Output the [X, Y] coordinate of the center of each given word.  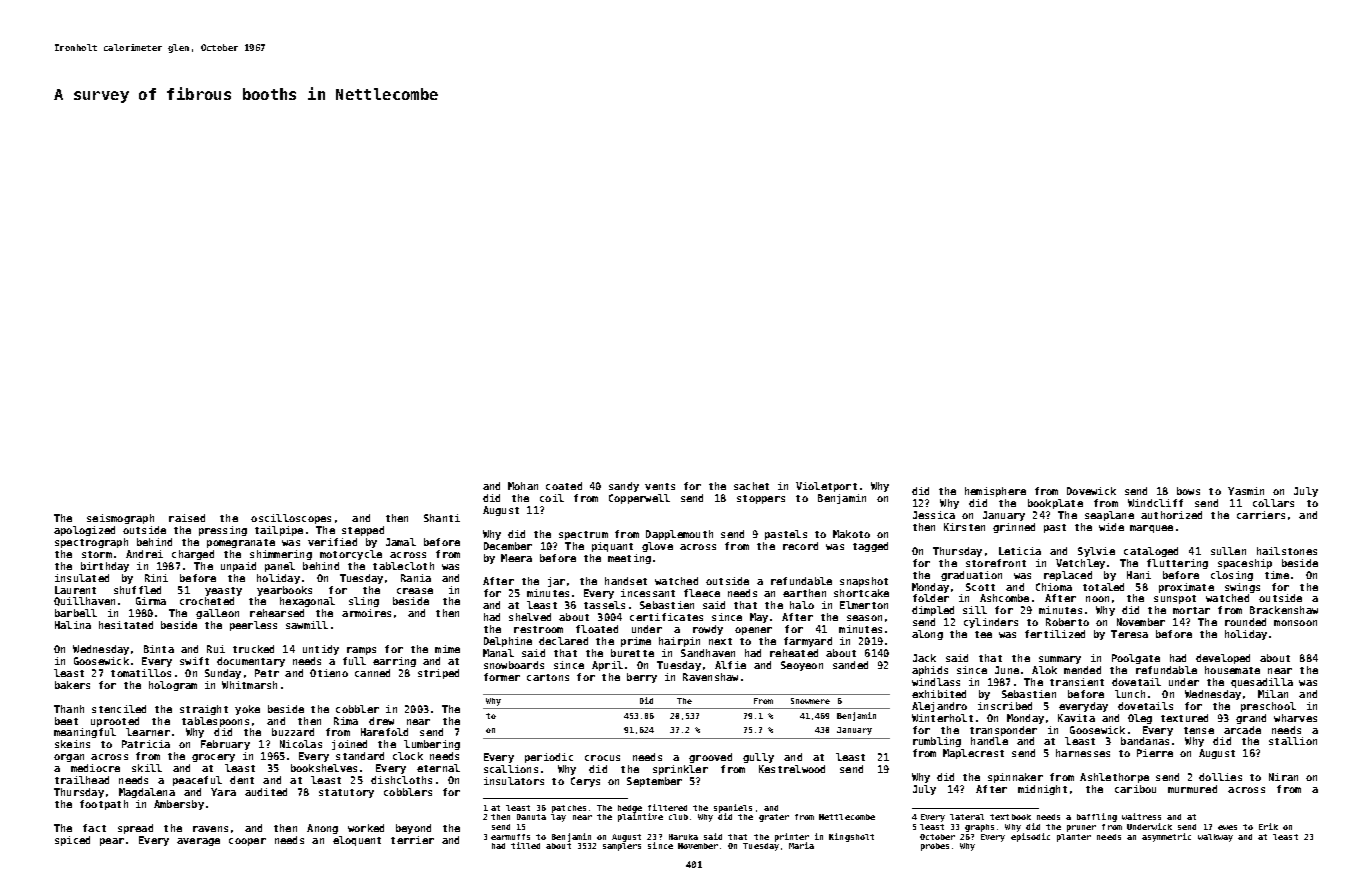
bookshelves [324, 768]
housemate [1232, 670]
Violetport [826, 487]
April [607, 666]
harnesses [1083, 753]
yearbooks [284, 591]
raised [187, 518]
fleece [702, 593]
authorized [1171, 515]
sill [975, 610]
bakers [72, 685]
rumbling [937, 742]
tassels [604, 605]
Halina [73, 625]
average [198, 842]
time [1277, 575]
